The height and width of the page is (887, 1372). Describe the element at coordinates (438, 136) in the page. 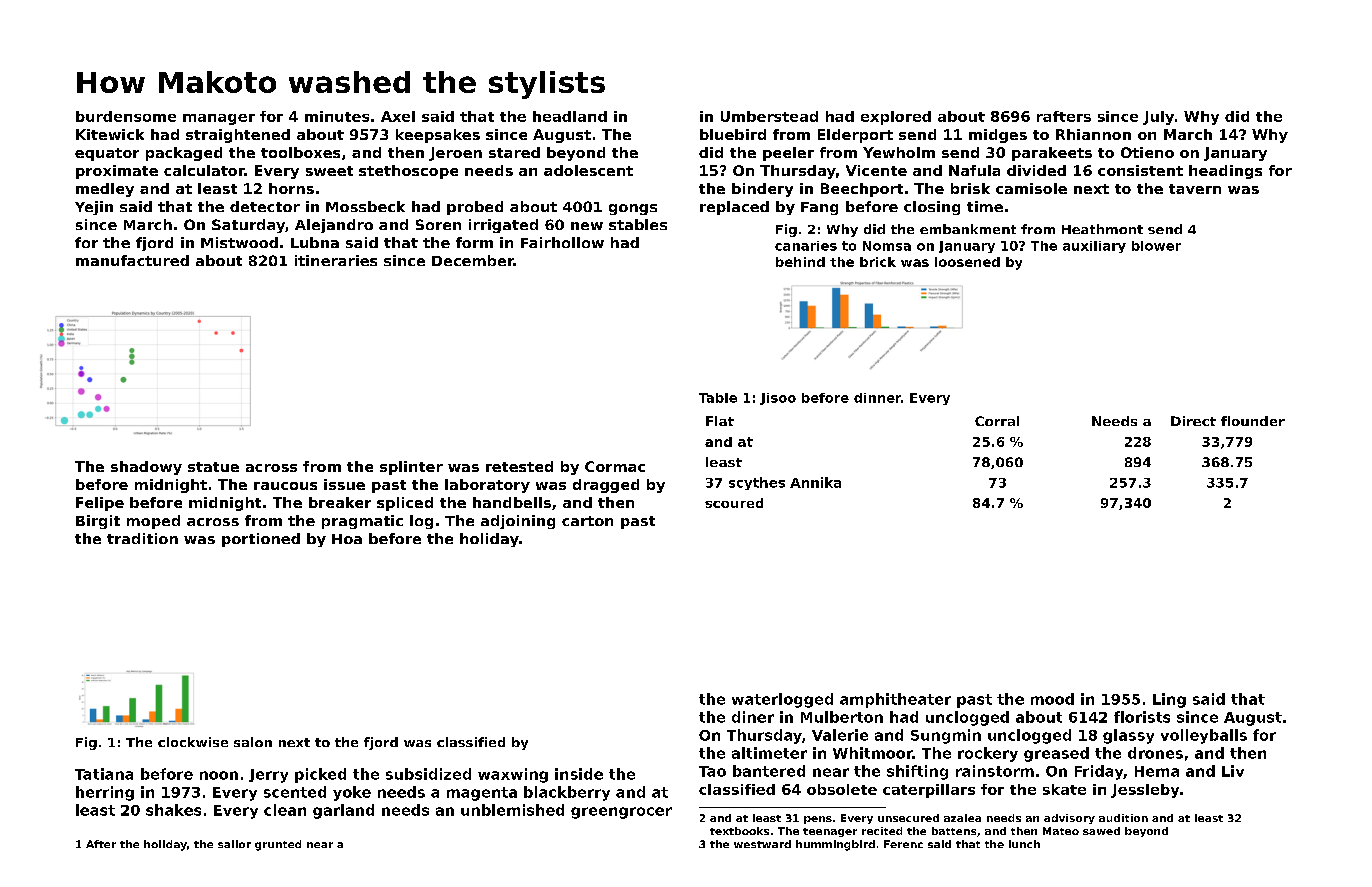

I see `keepsakes` at that location.
